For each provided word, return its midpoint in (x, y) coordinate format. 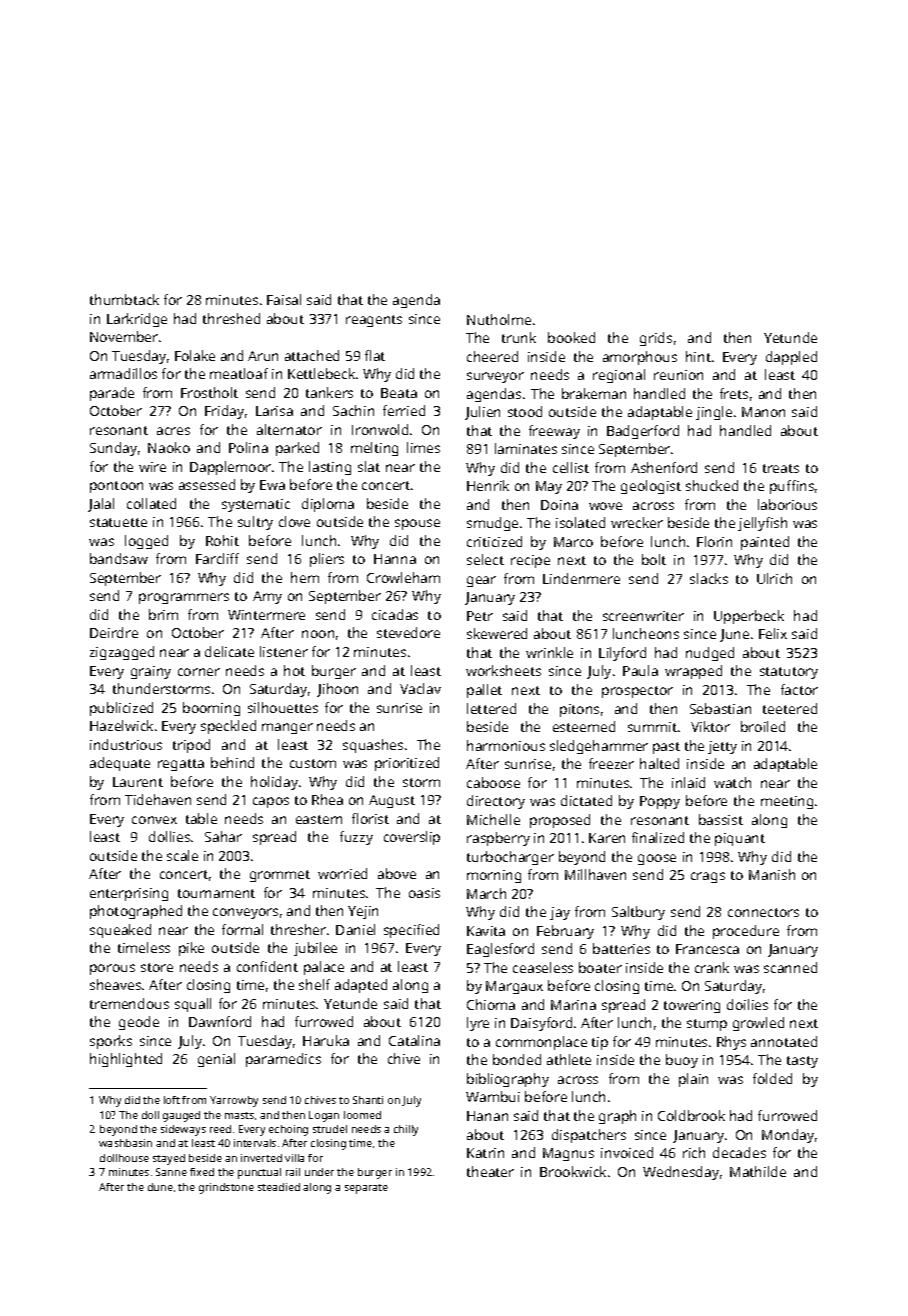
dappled (791, 358)
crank (712, 967)
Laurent (138, 782)
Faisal (284, 299)
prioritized (407, 764)
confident (267, 966)
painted (765, 543)
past (666, 748)
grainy (151, 672)
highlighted (126, 1060)
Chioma (491, 1004)
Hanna (395, 559)
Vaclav (420, 688)
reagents (374, 321)
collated (151, 503)
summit (652, 727)
